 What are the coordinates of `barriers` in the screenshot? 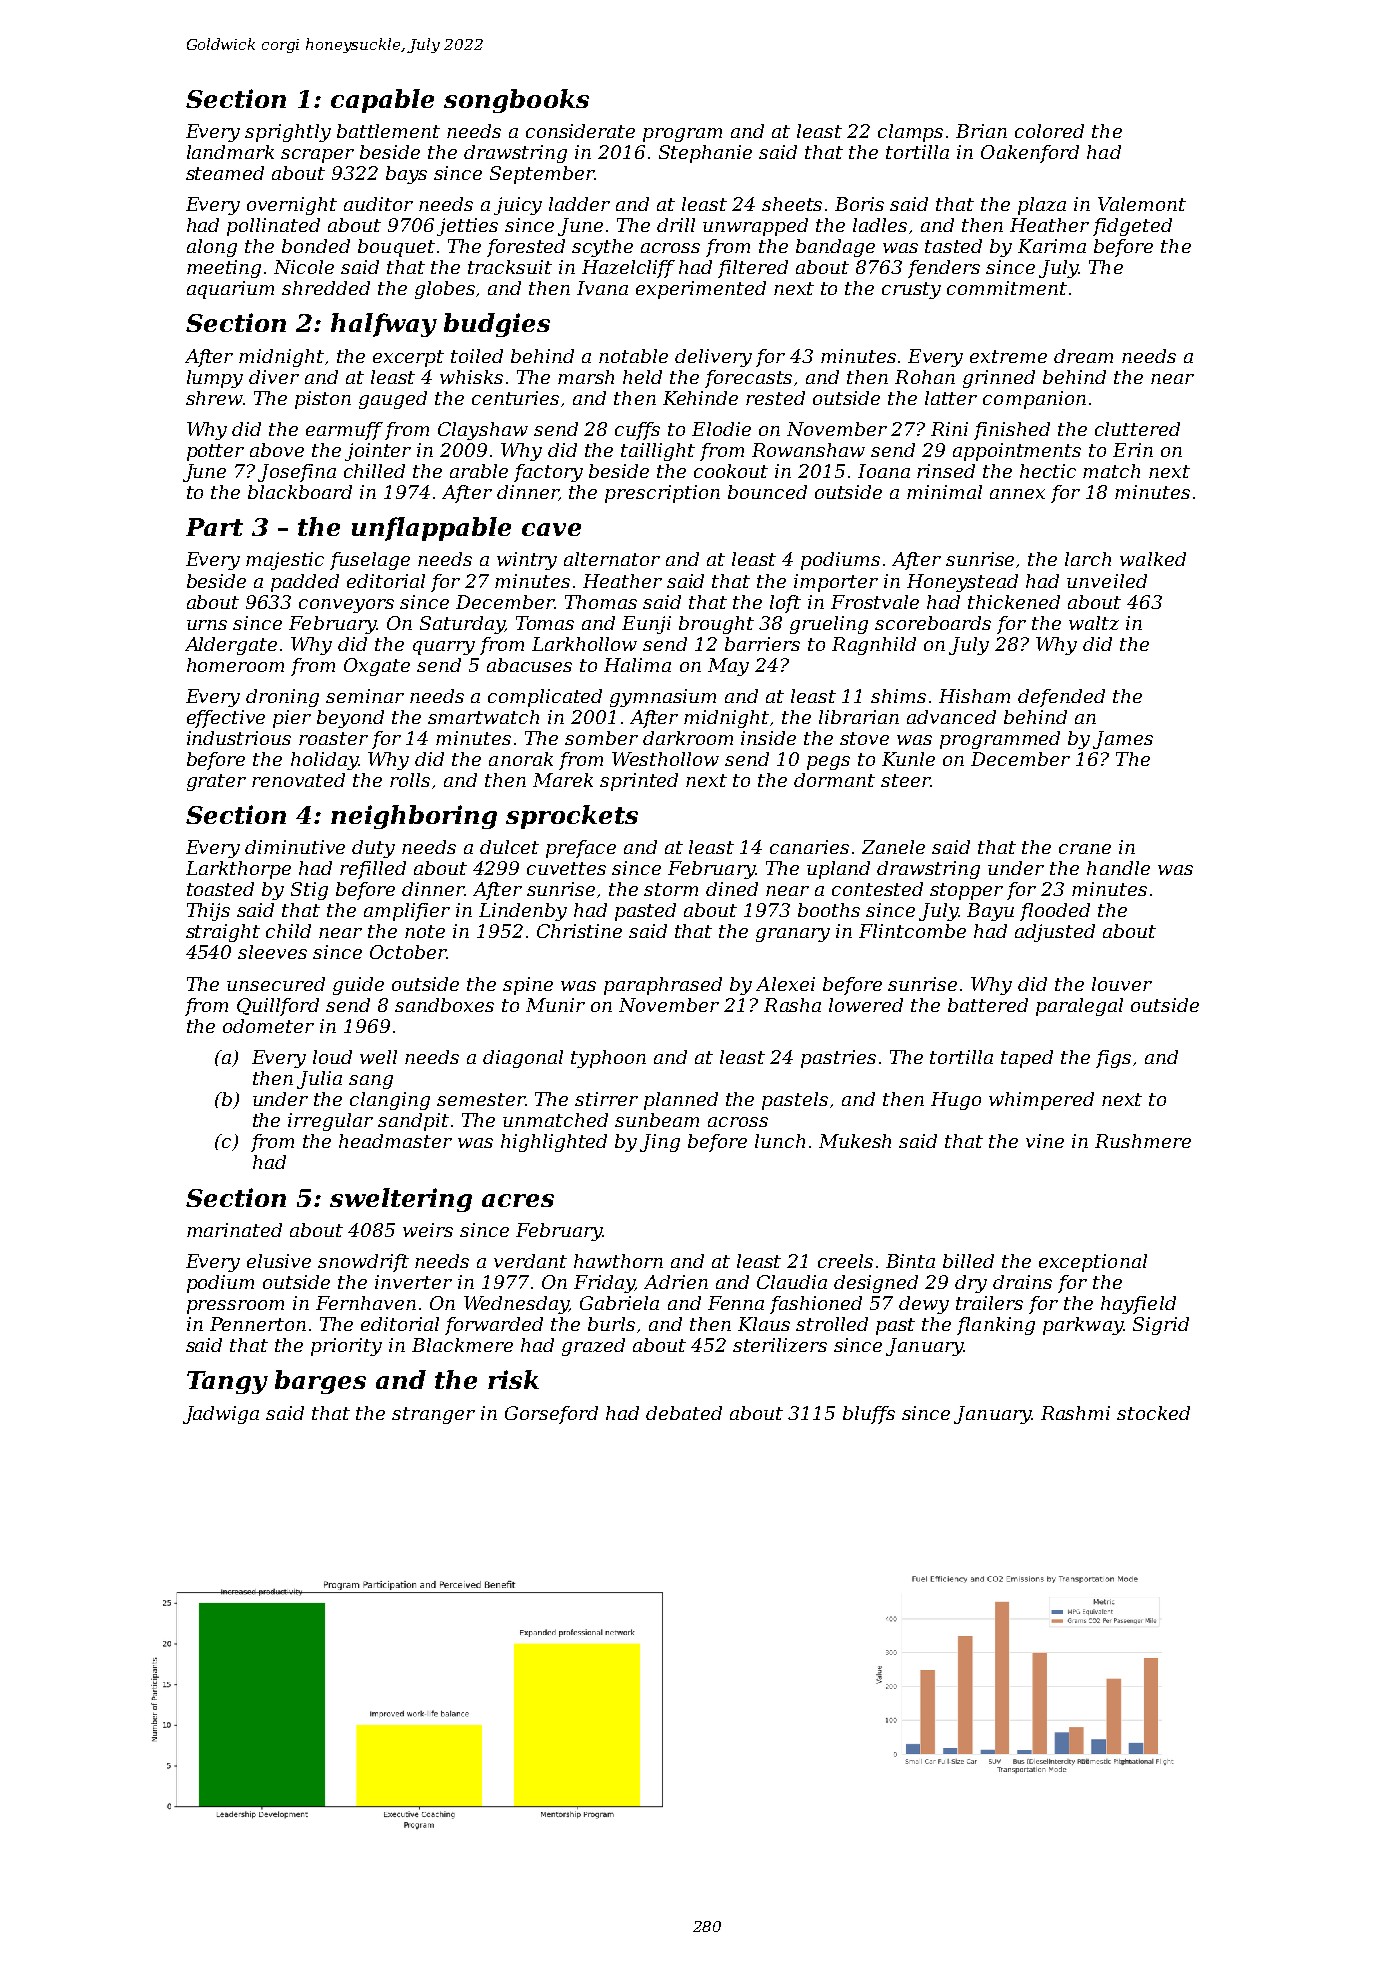 It's located at (762, 644).
